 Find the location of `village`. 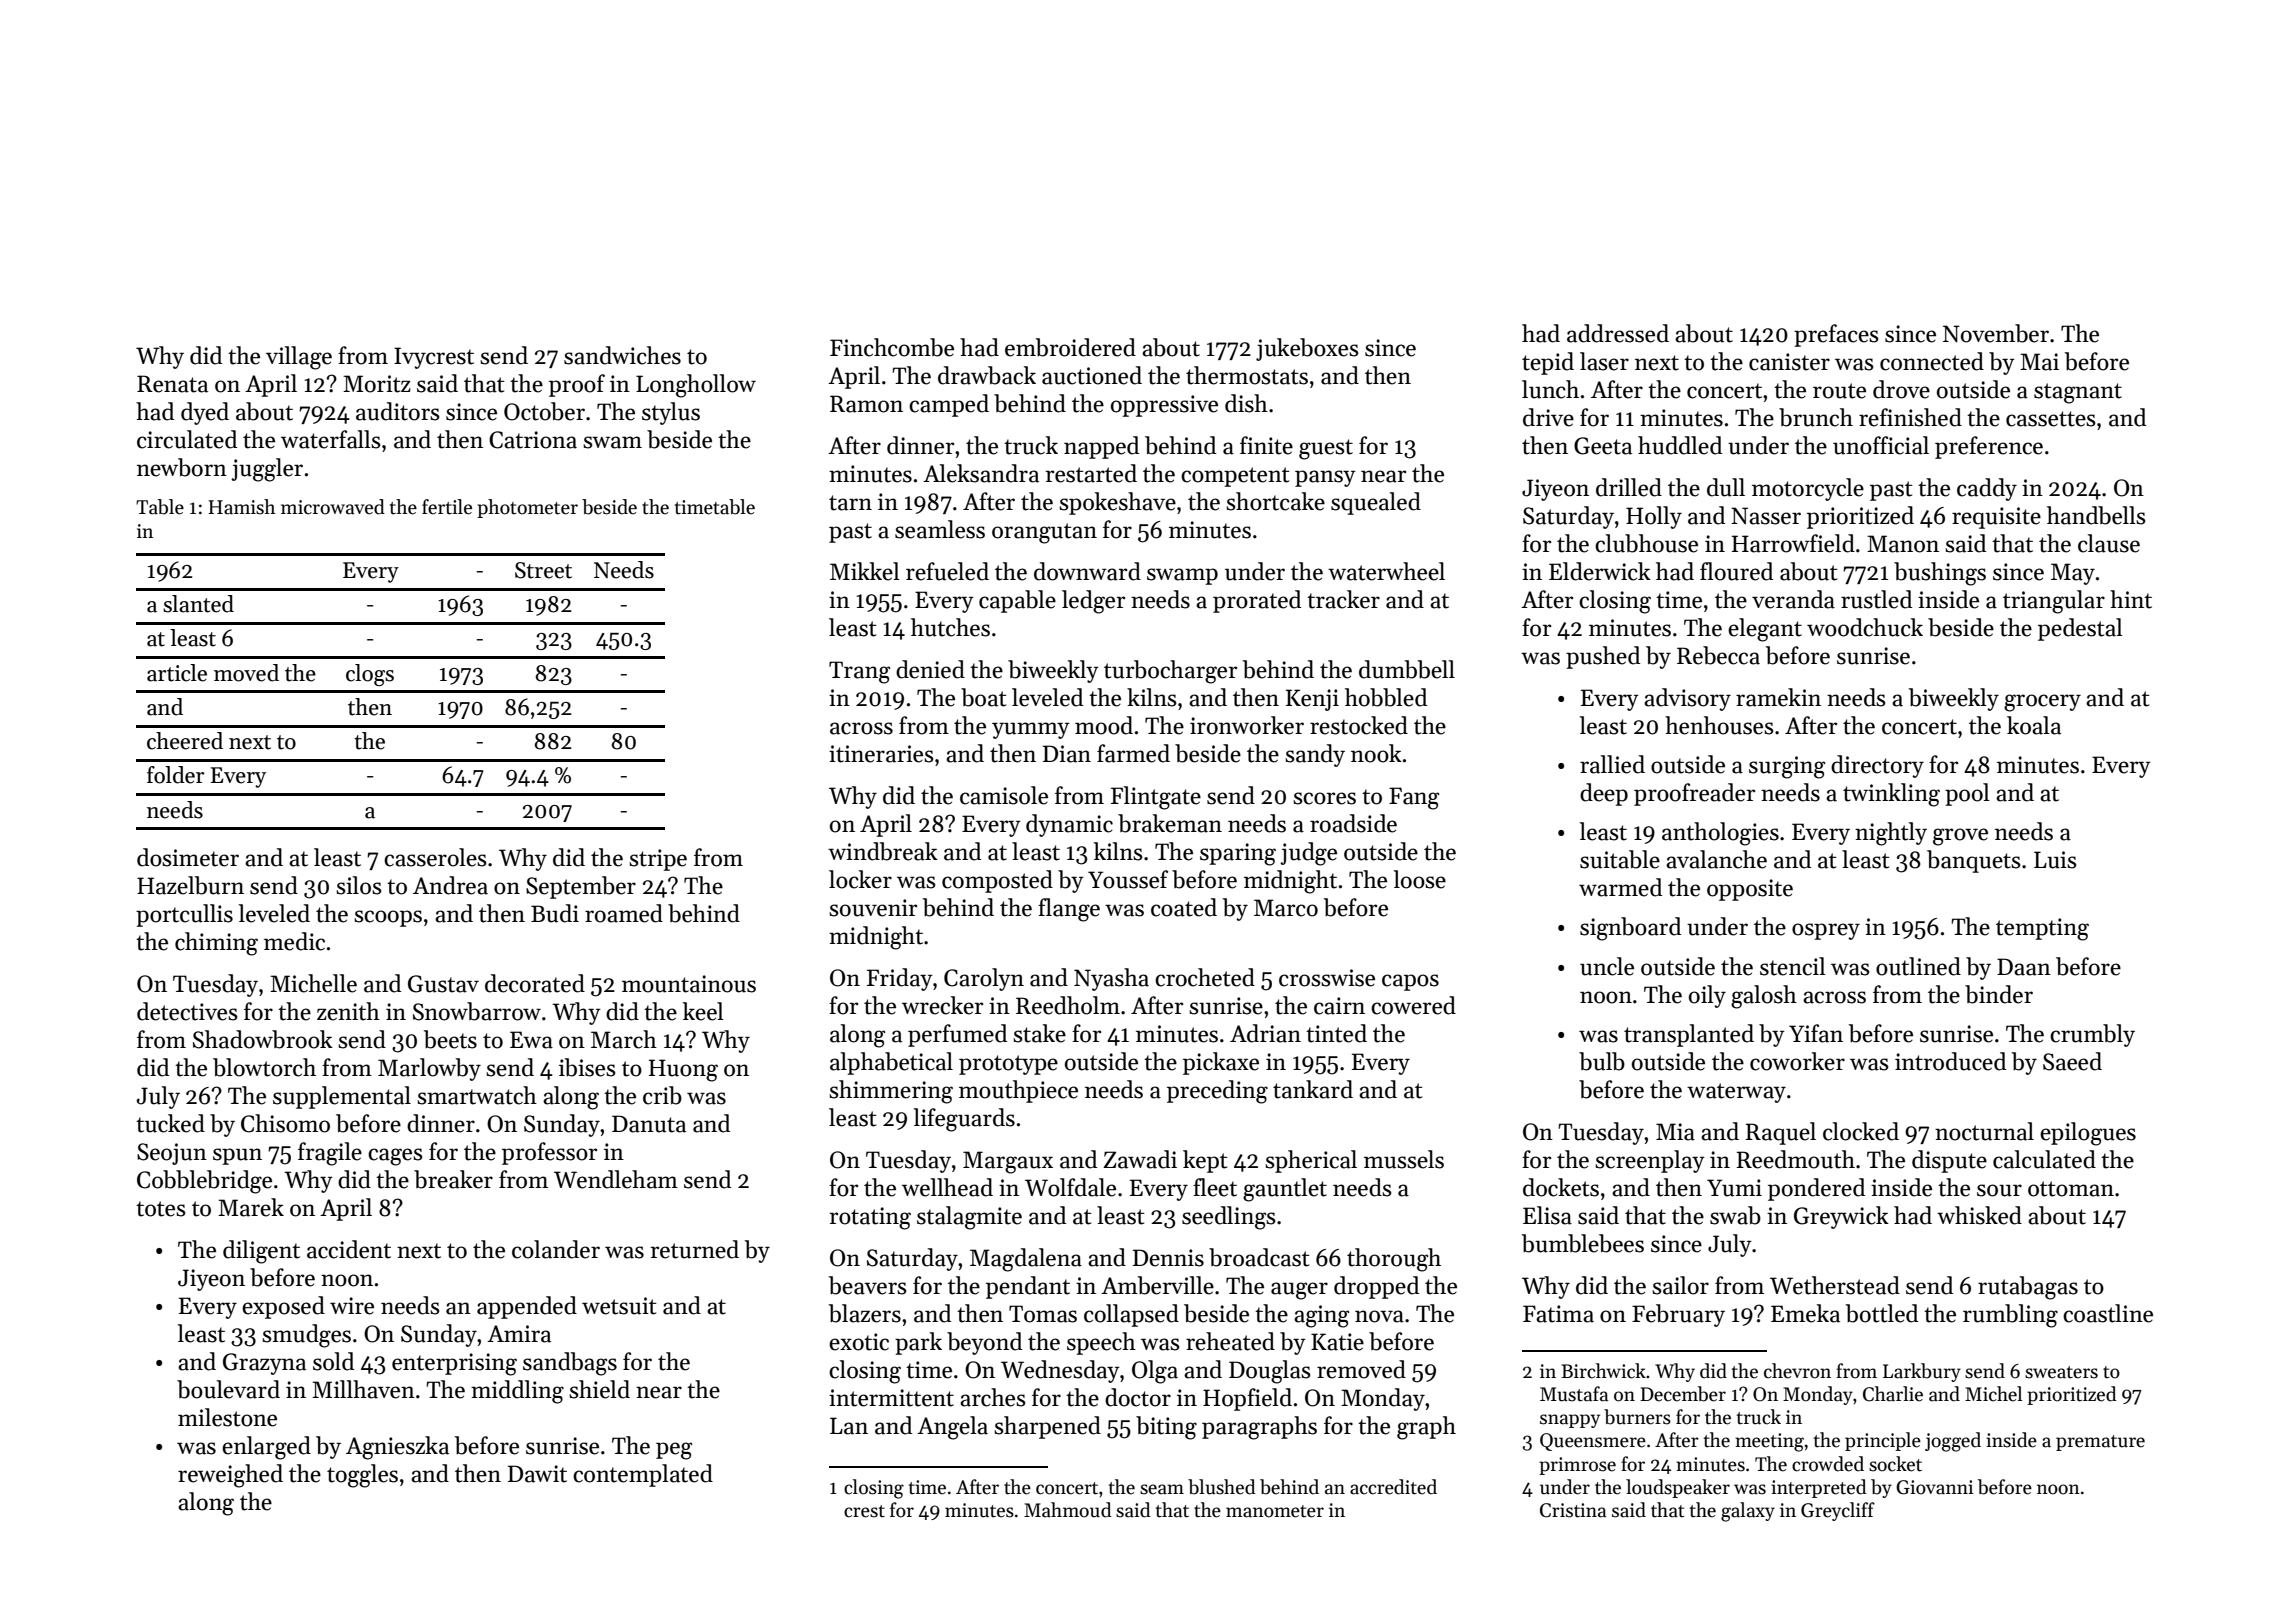

village is located at coordinates (299, 358).
